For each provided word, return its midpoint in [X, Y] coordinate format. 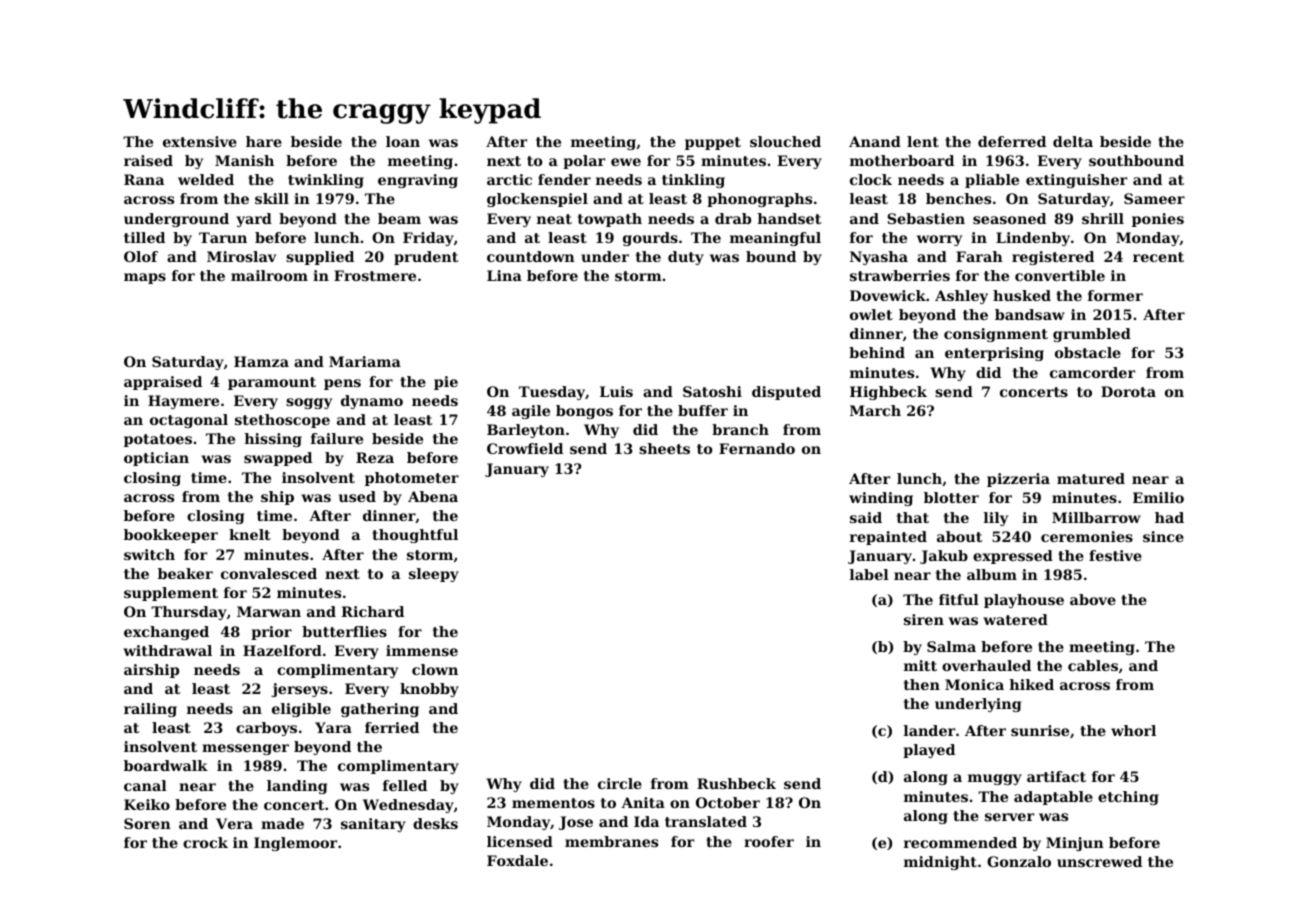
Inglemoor [295, 844]
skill [272, 198]
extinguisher [1076, 181]
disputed [786, 393]
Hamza [261, 361]
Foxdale [517, 860]
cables [1093, 665]
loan [403, 141]
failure [337, 438]
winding [881, 499]
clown [435, 669]
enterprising [994, 354]
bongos [584, 412]
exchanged [166, 633]
